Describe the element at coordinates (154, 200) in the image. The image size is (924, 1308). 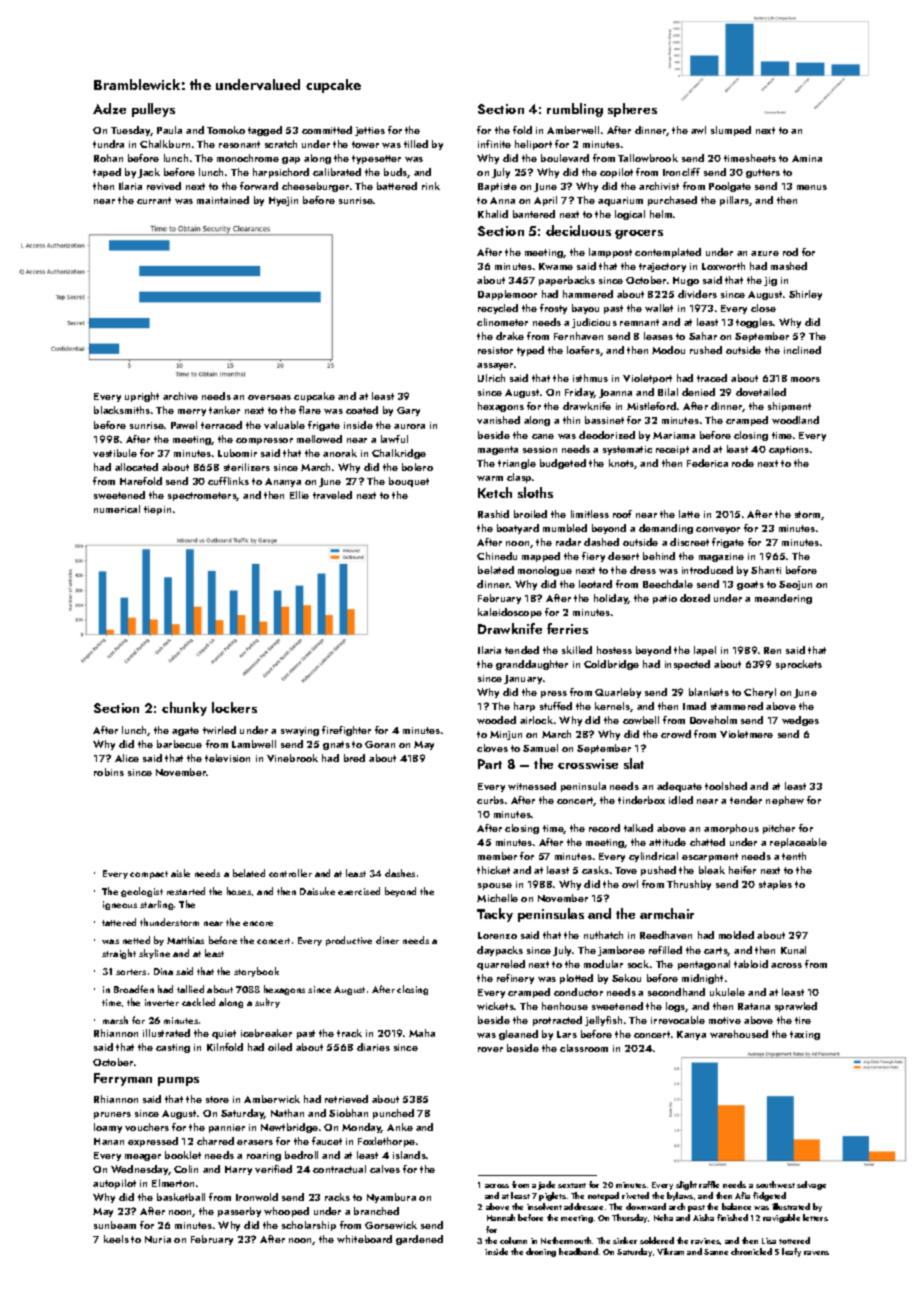
I see `currant` at that location.
